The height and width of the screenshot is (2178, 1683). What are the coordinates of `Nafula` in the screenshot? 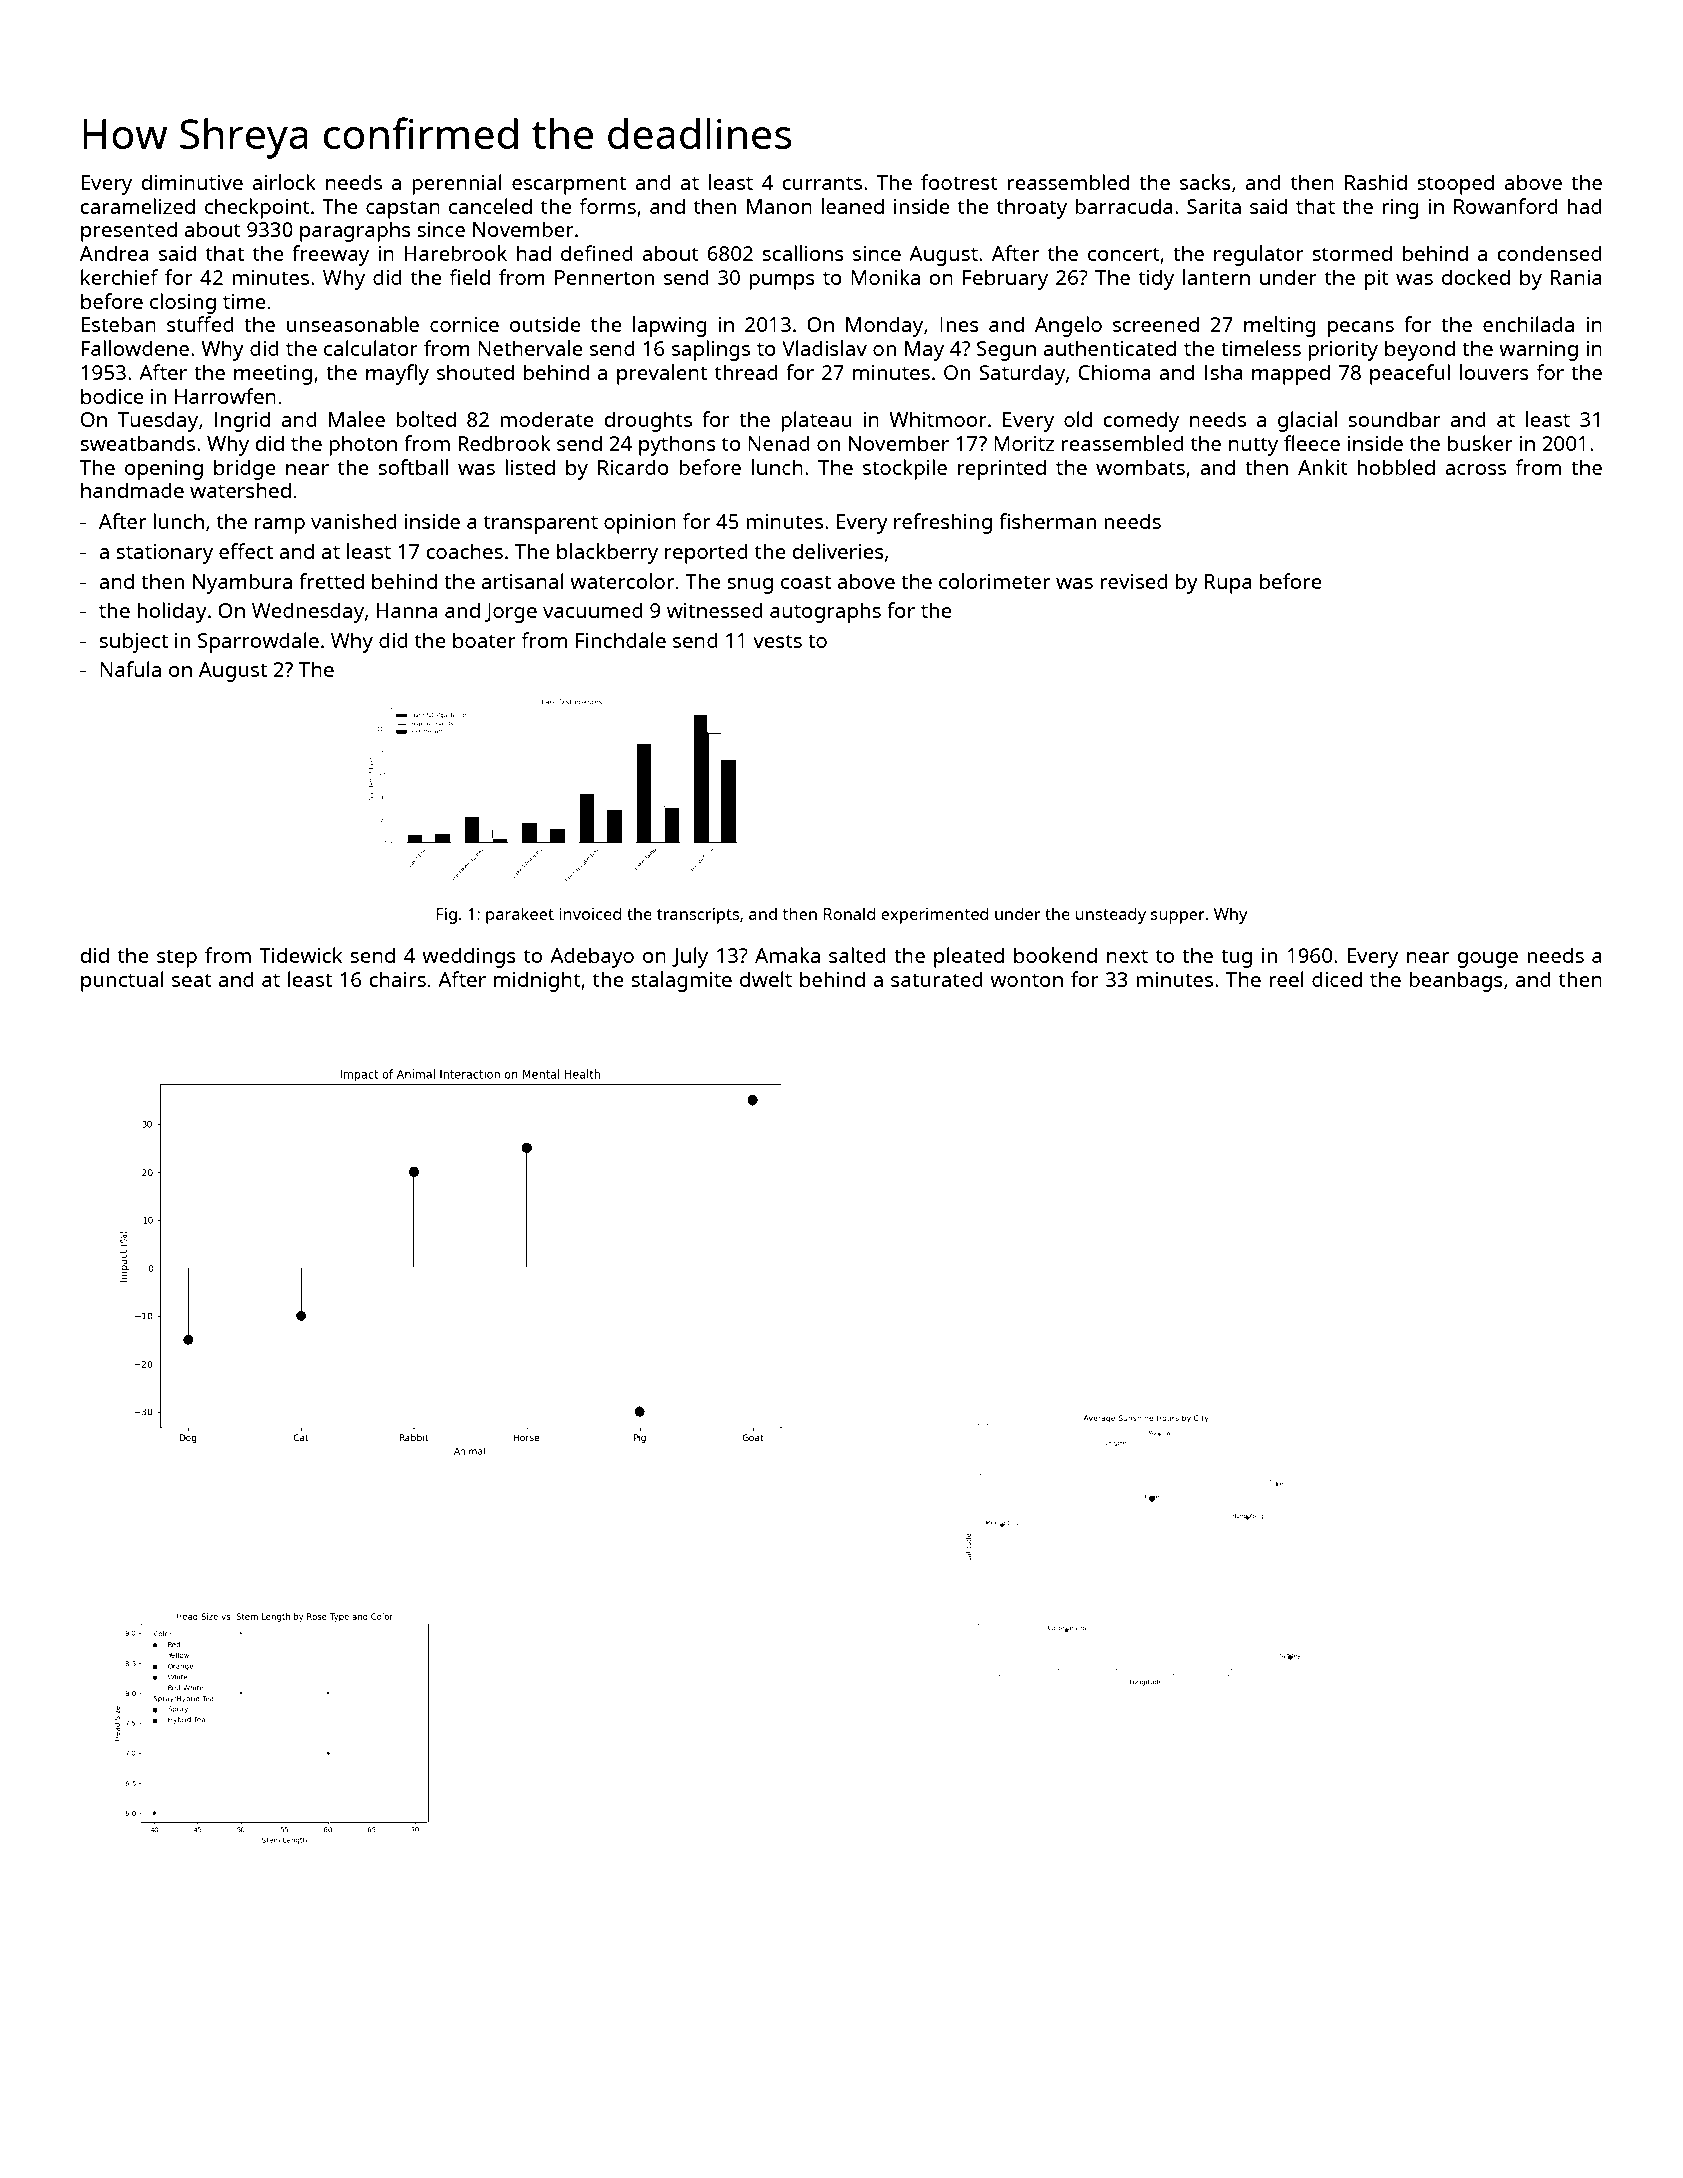 It's located at (130, 669).
